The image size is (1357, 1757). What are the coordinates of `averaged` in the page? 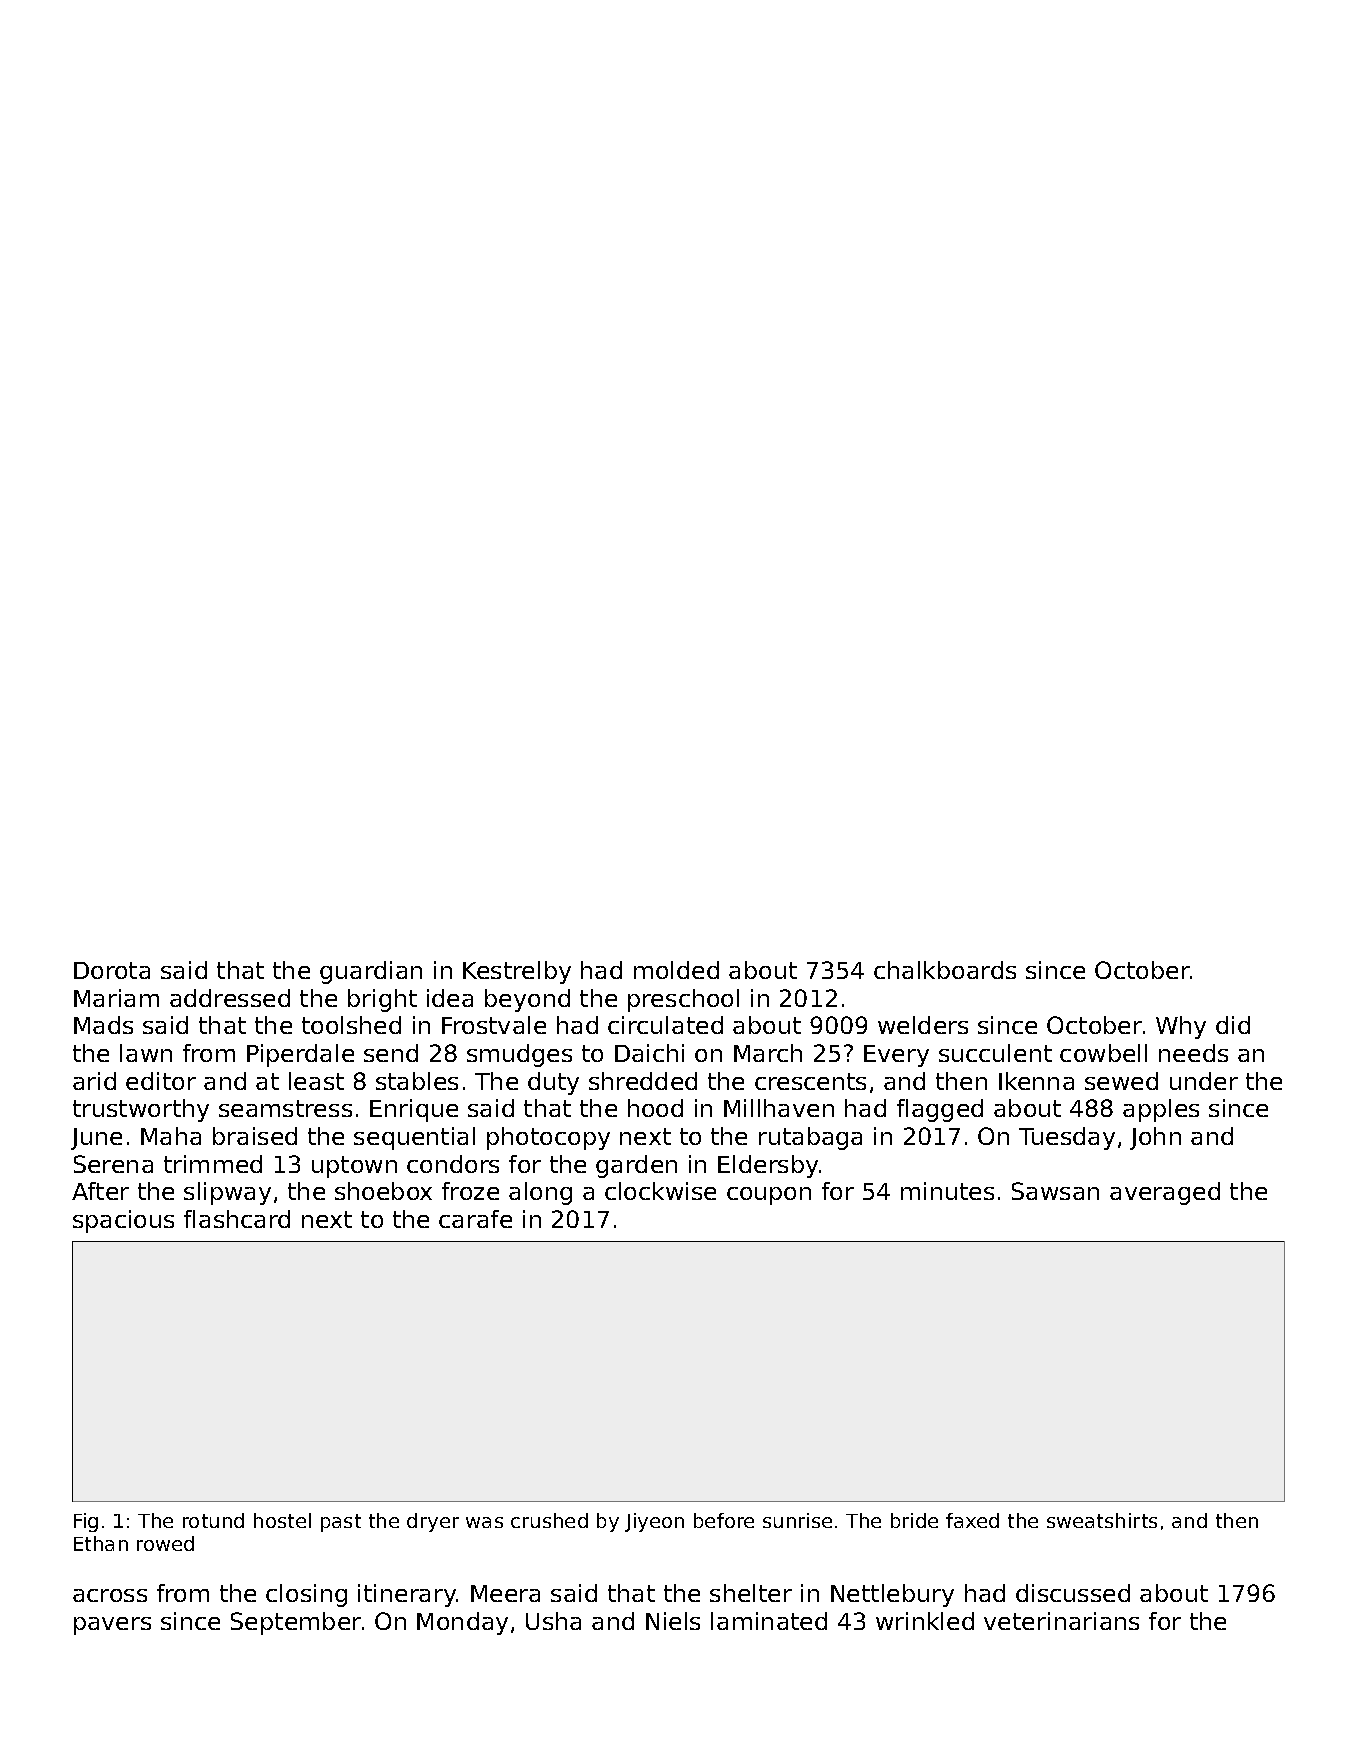 It's located at (1165, 1193).
